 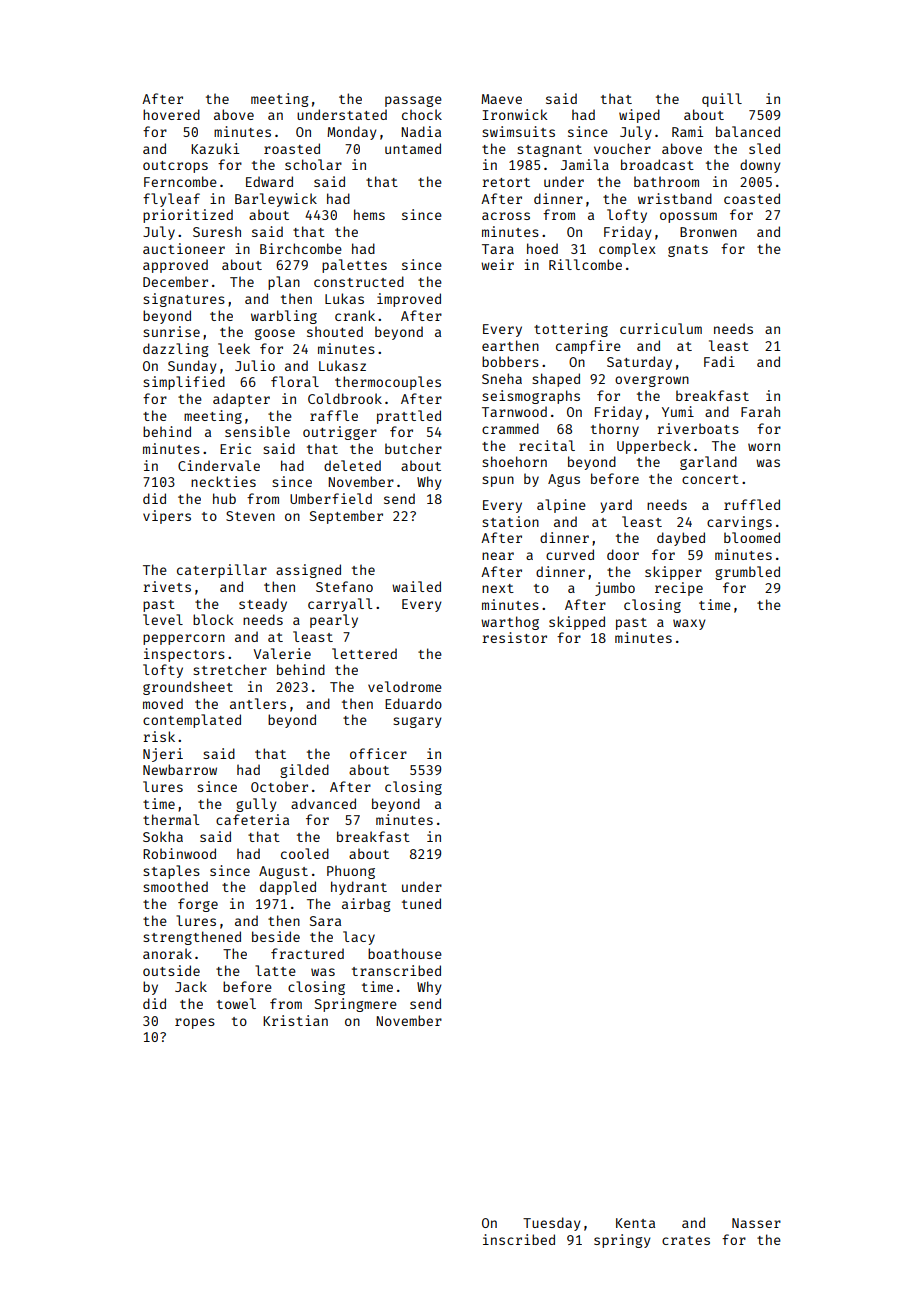 I want to click on ropes, so click(x=195, y=1023).
